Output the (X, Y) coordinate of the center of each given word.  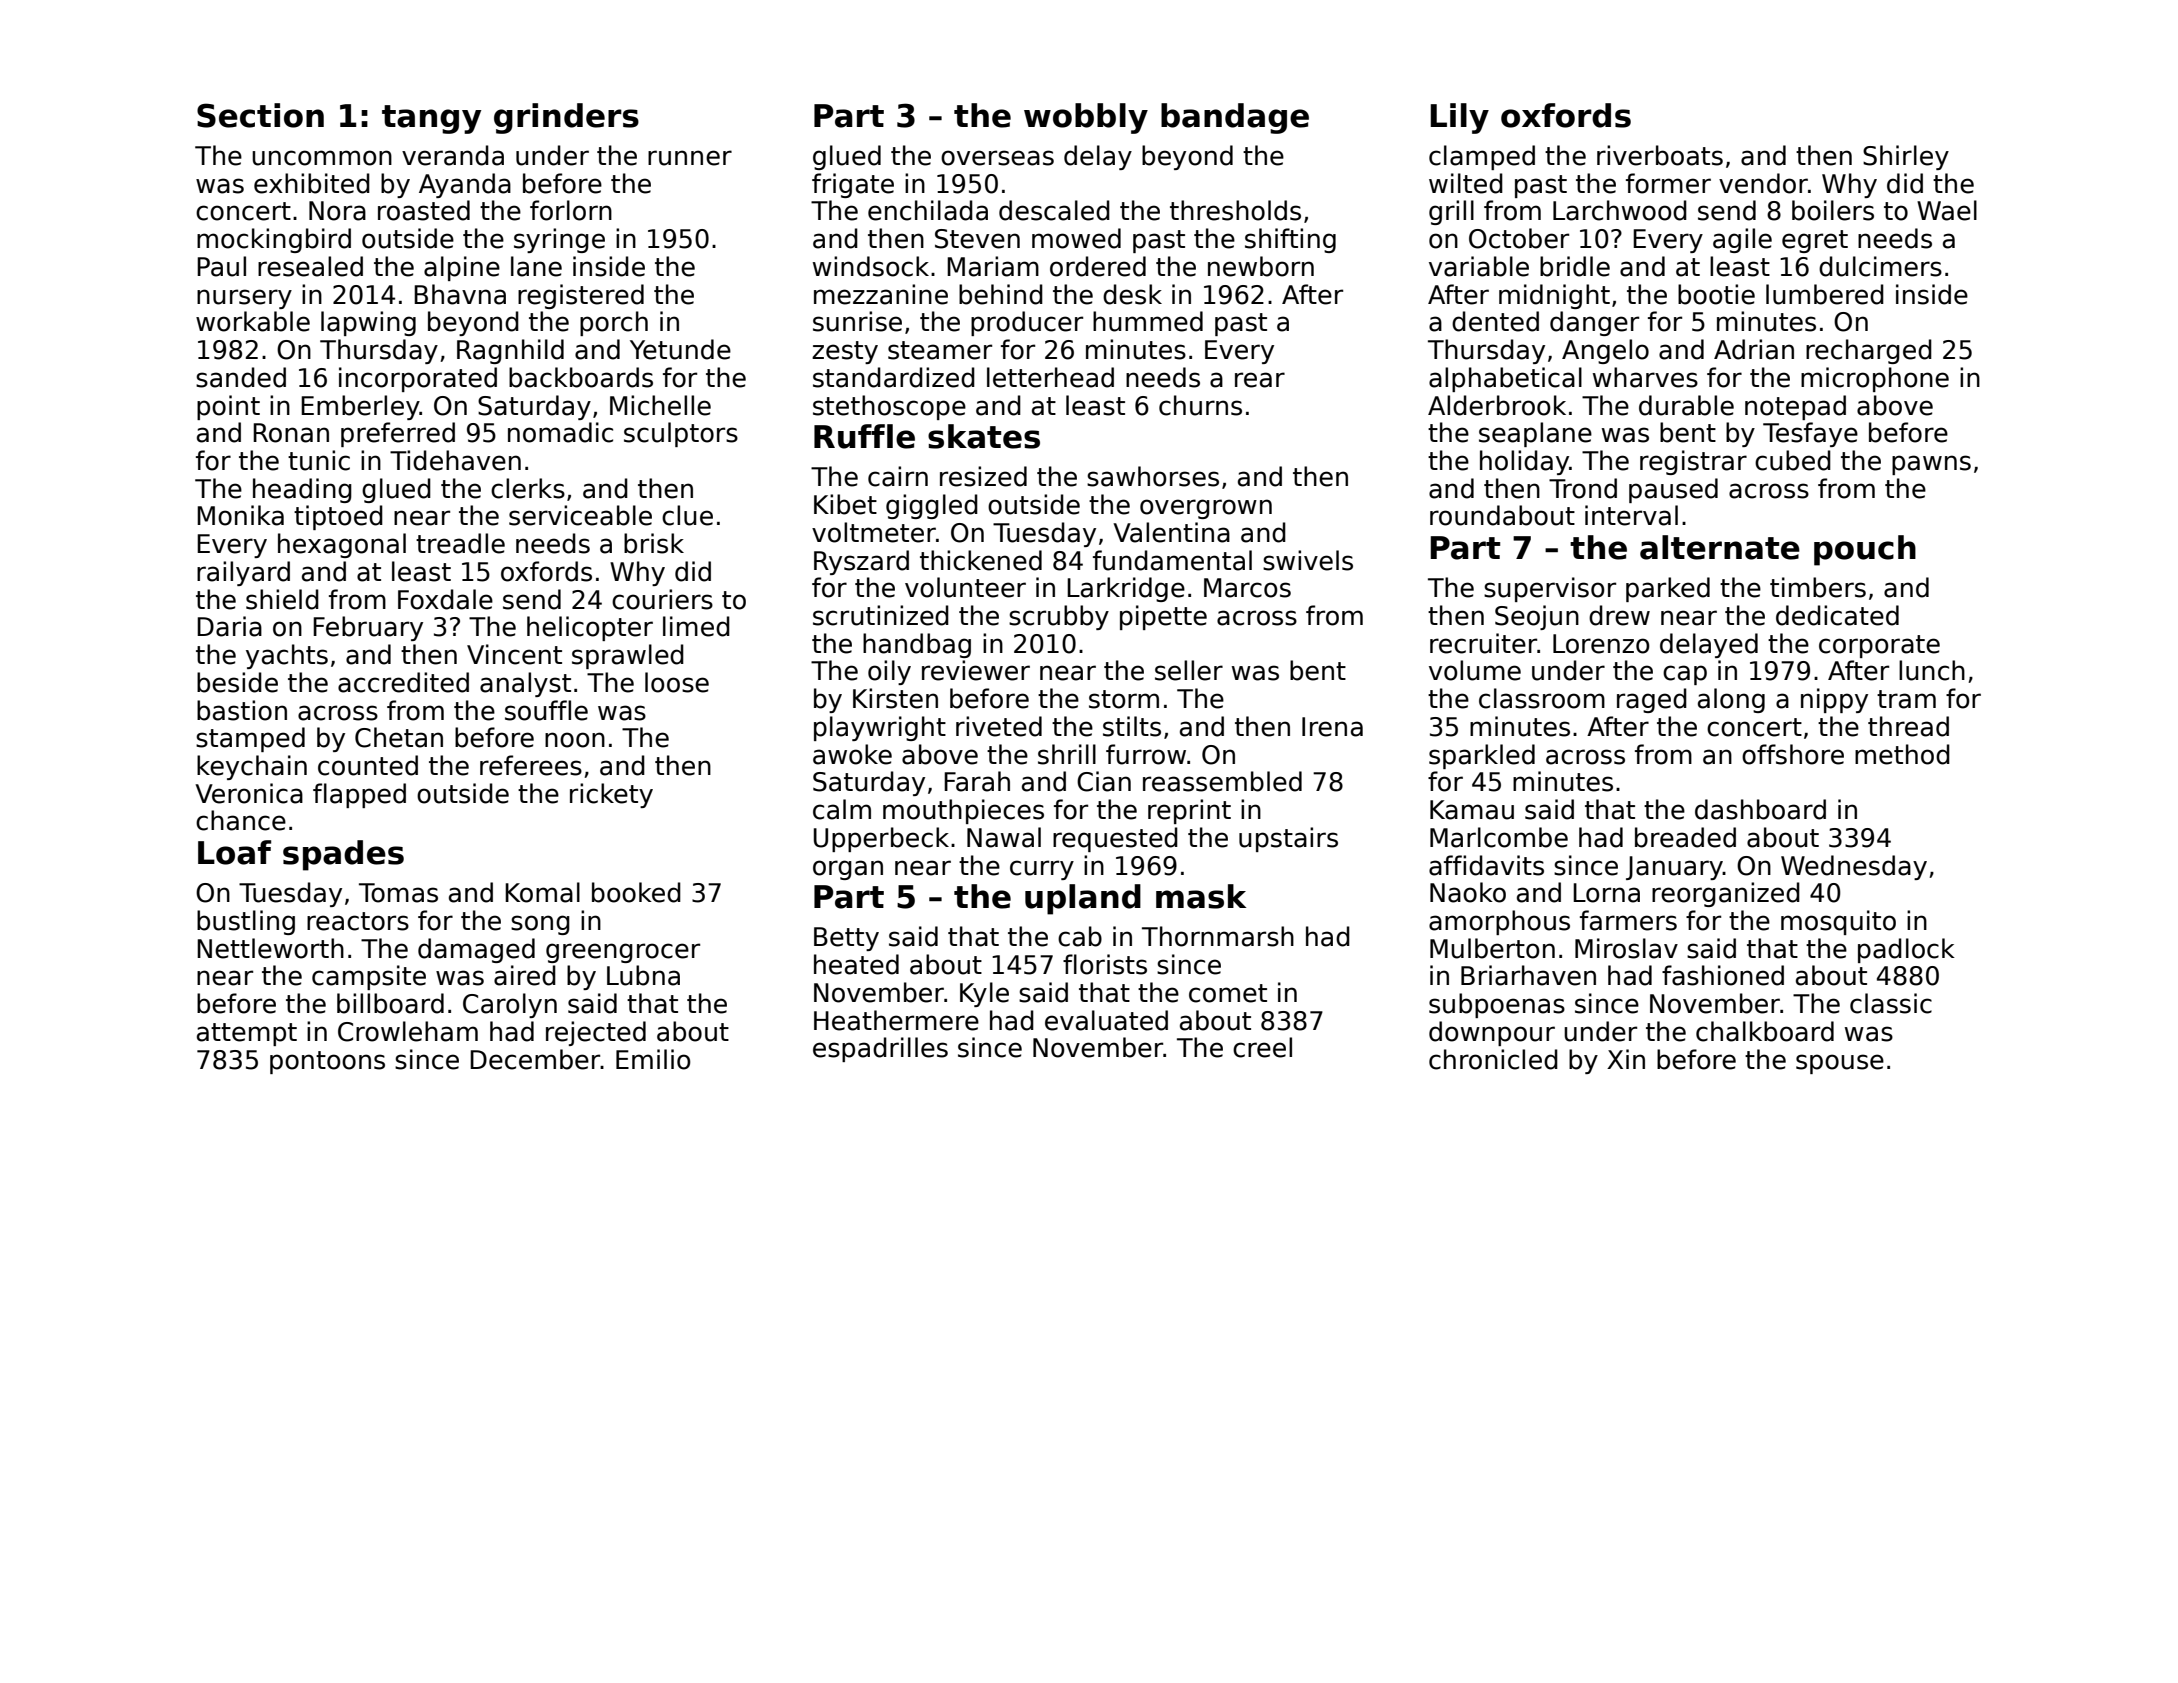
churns (1200, 405)
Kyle (984, 994)
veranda (453, 155)
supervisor (1550, 589)
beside (237, 682)
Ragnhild (510, 351)
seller (1189, 670)
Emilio (653, 1059)
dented (1495, 321)
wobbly (1086, 118)
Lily (1459, 118)
